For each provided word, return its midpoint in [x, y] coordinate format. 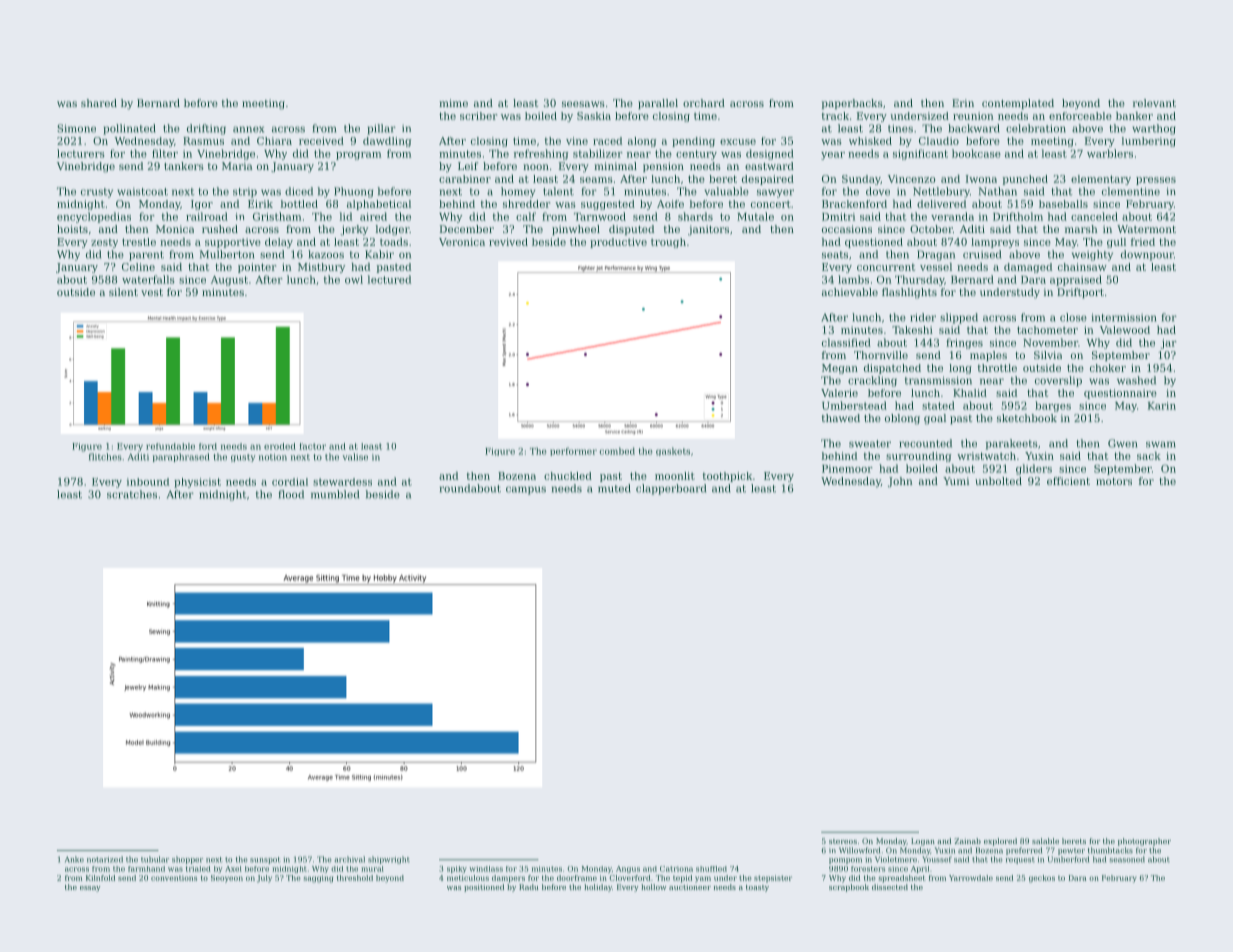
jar [1169, 344]
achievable [850, 292]
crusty [97, 193]
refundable [170, 446]
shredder [526, 204]
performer [573, 451]
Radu [529, 887]
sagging [318, 879]
